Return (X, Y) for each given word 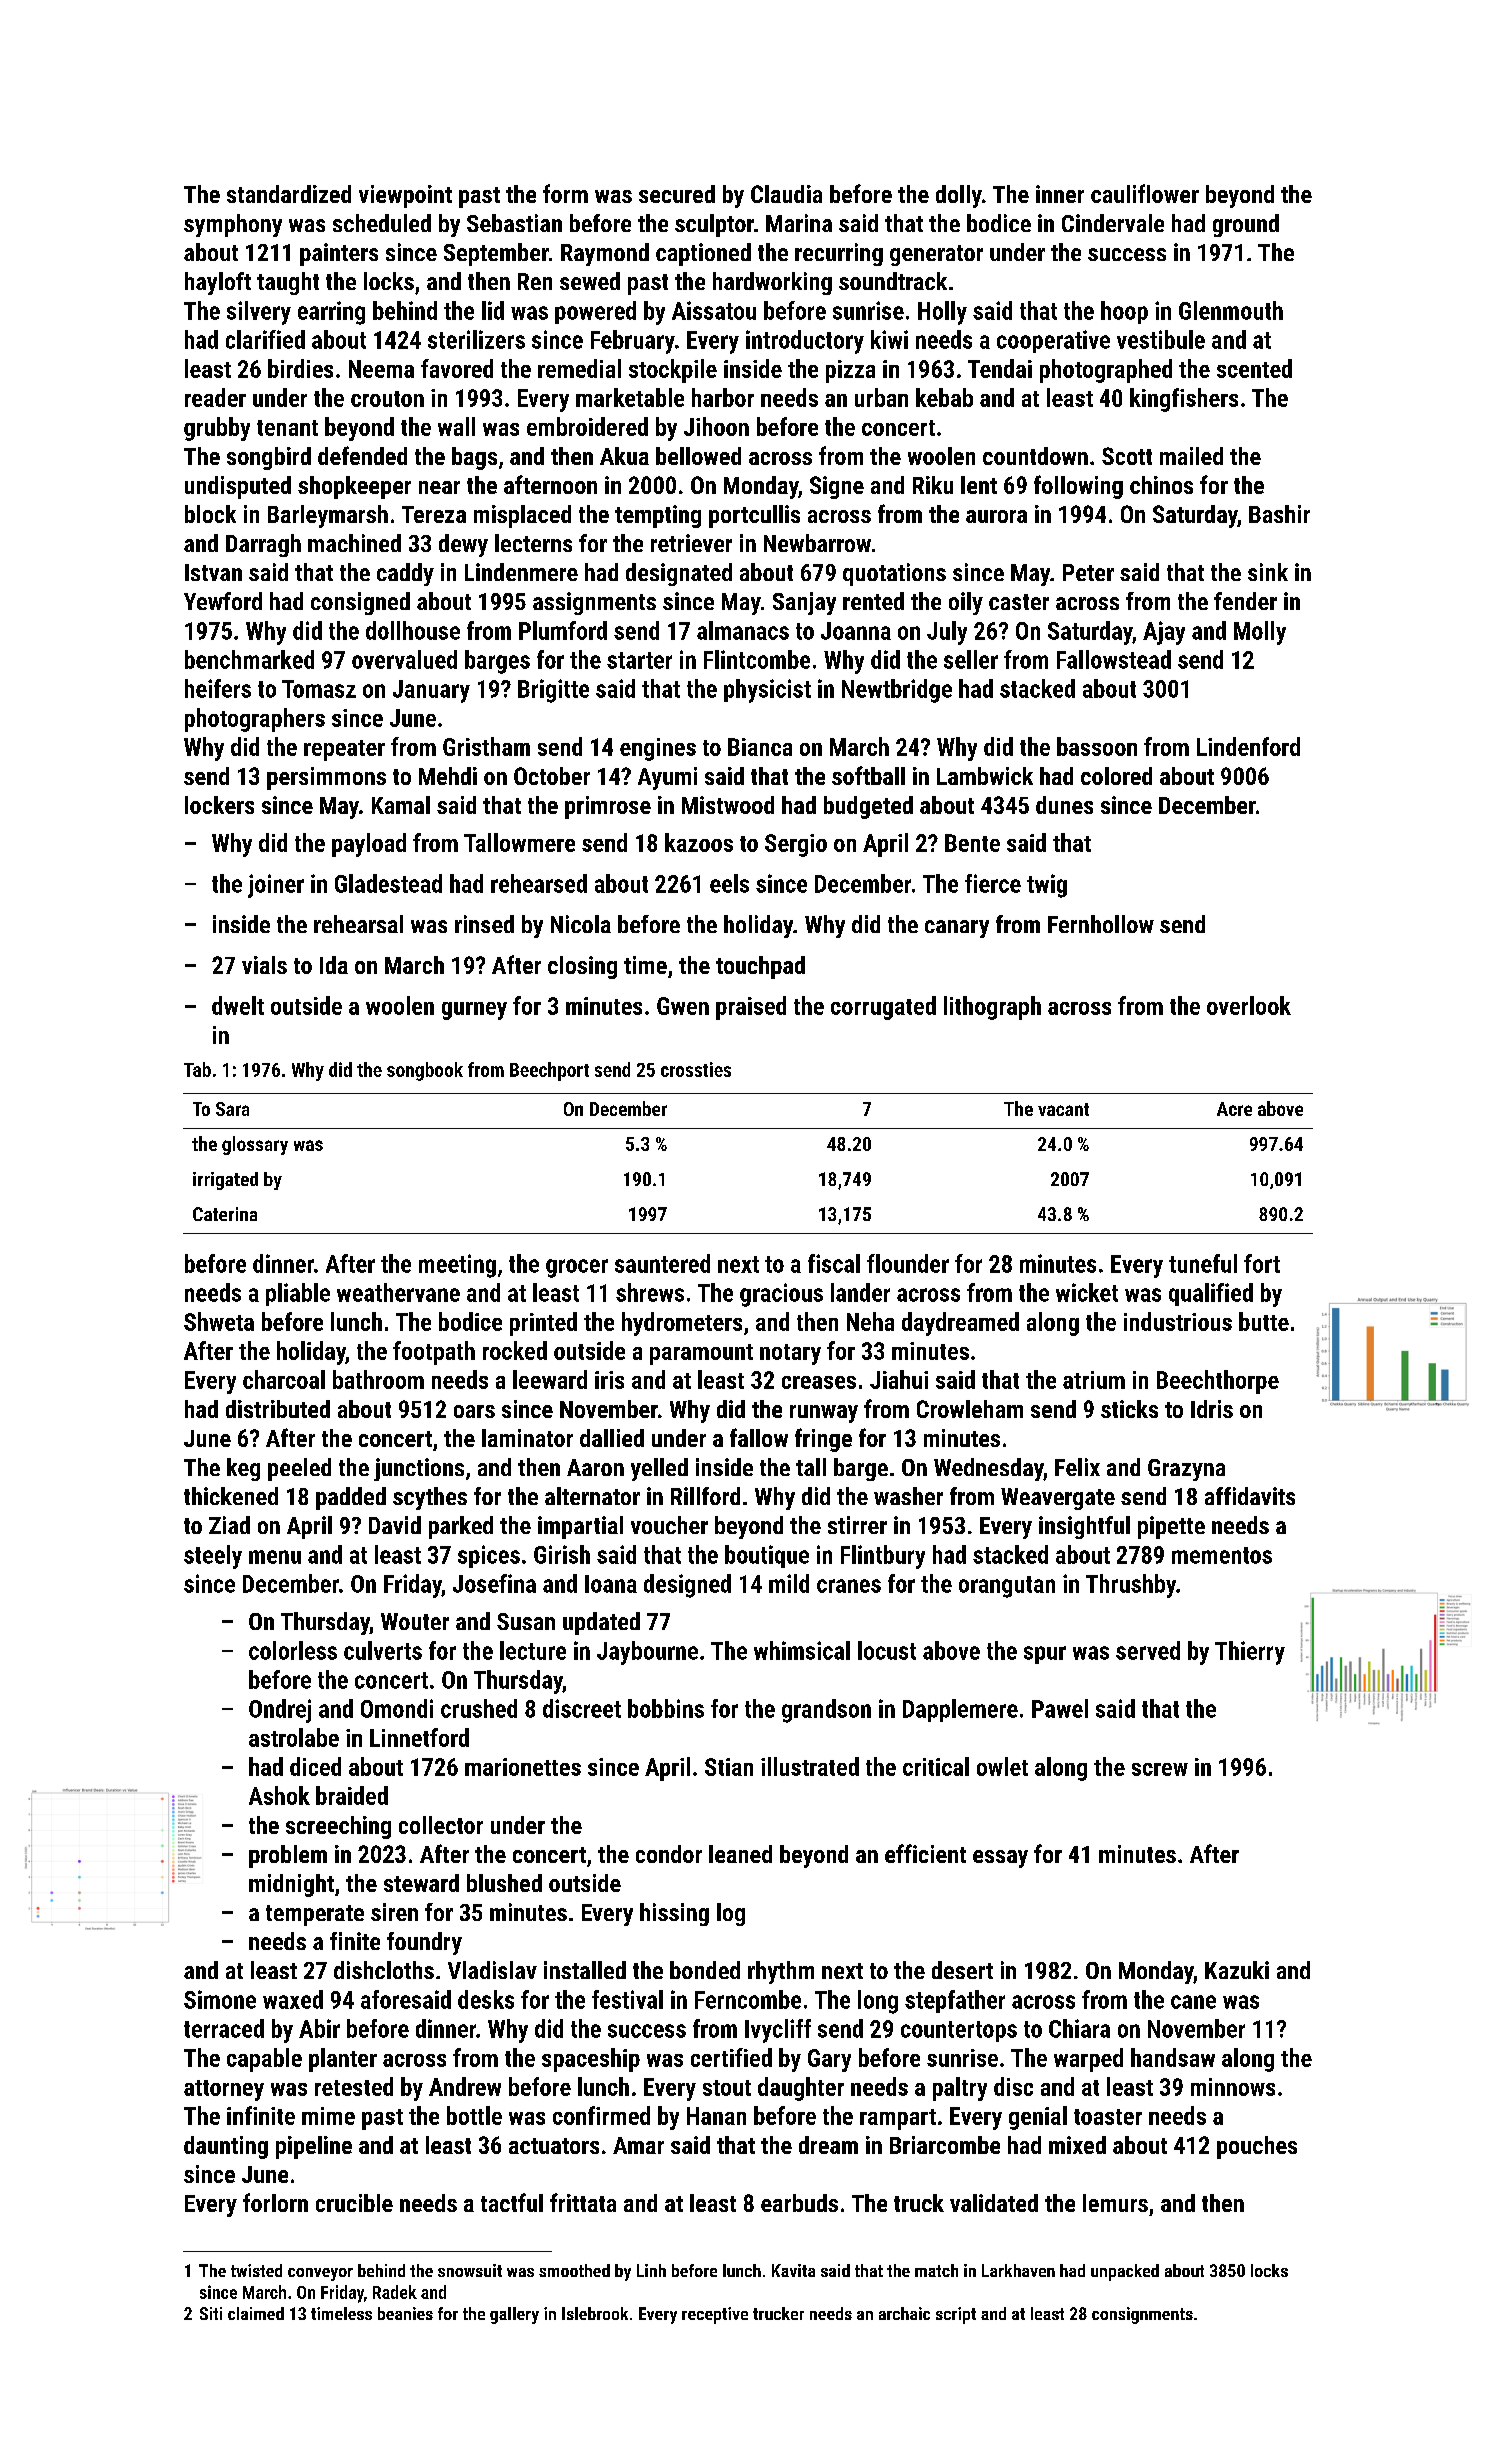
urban (881, 397)
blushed (504, 1883)
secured (677, 194)
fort (1262, 1263)
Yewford (223, 601)
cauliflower (1145, 193)
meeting (457, 1266)
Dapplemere (960, 1710)
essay (1000, 1859)
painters (339, 254)
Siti (211, 2313)
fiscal (834, 1263)
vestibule (1161, 339)
